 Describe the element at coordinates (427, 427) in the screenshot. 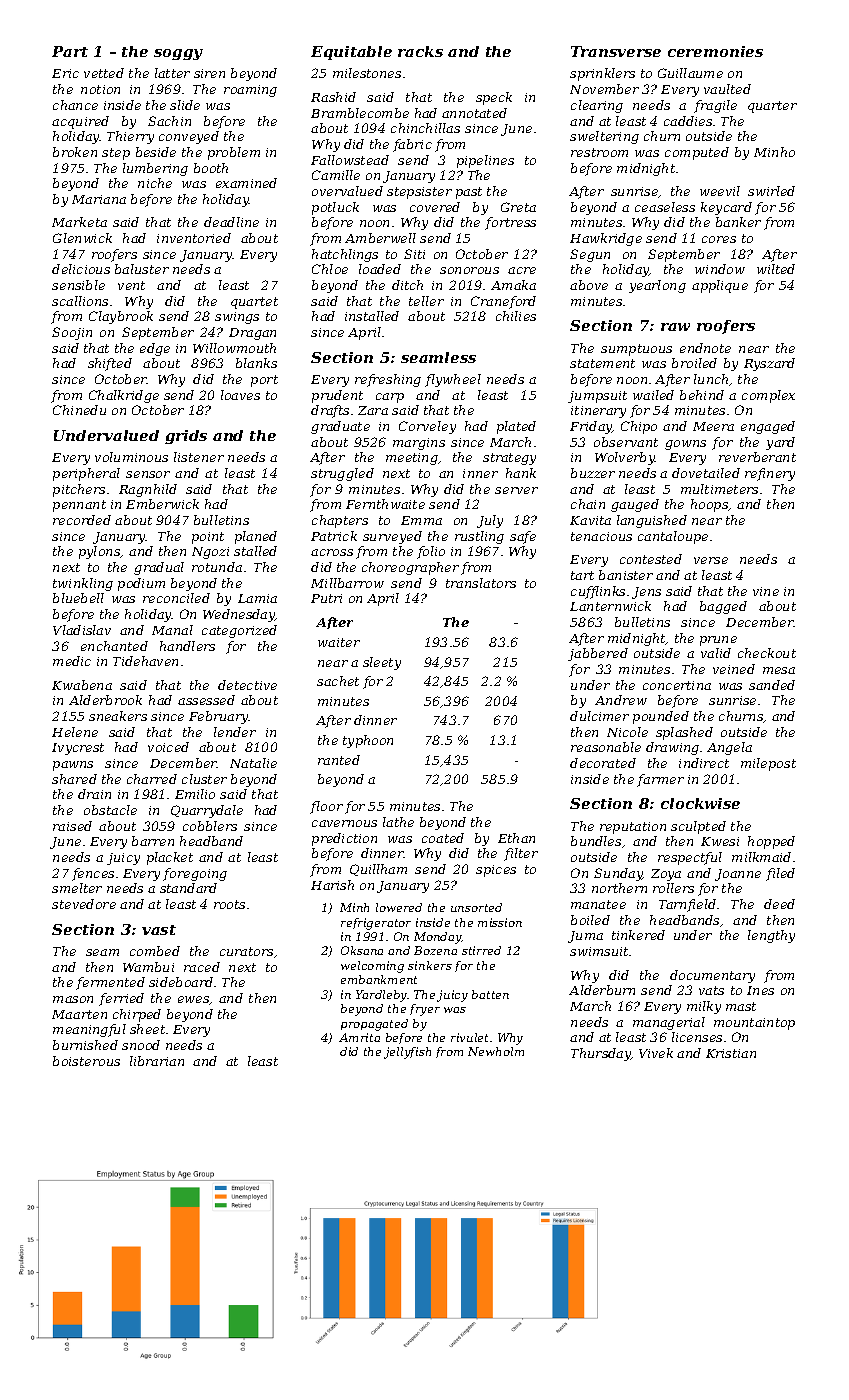

I see `Corveley` at that location.
